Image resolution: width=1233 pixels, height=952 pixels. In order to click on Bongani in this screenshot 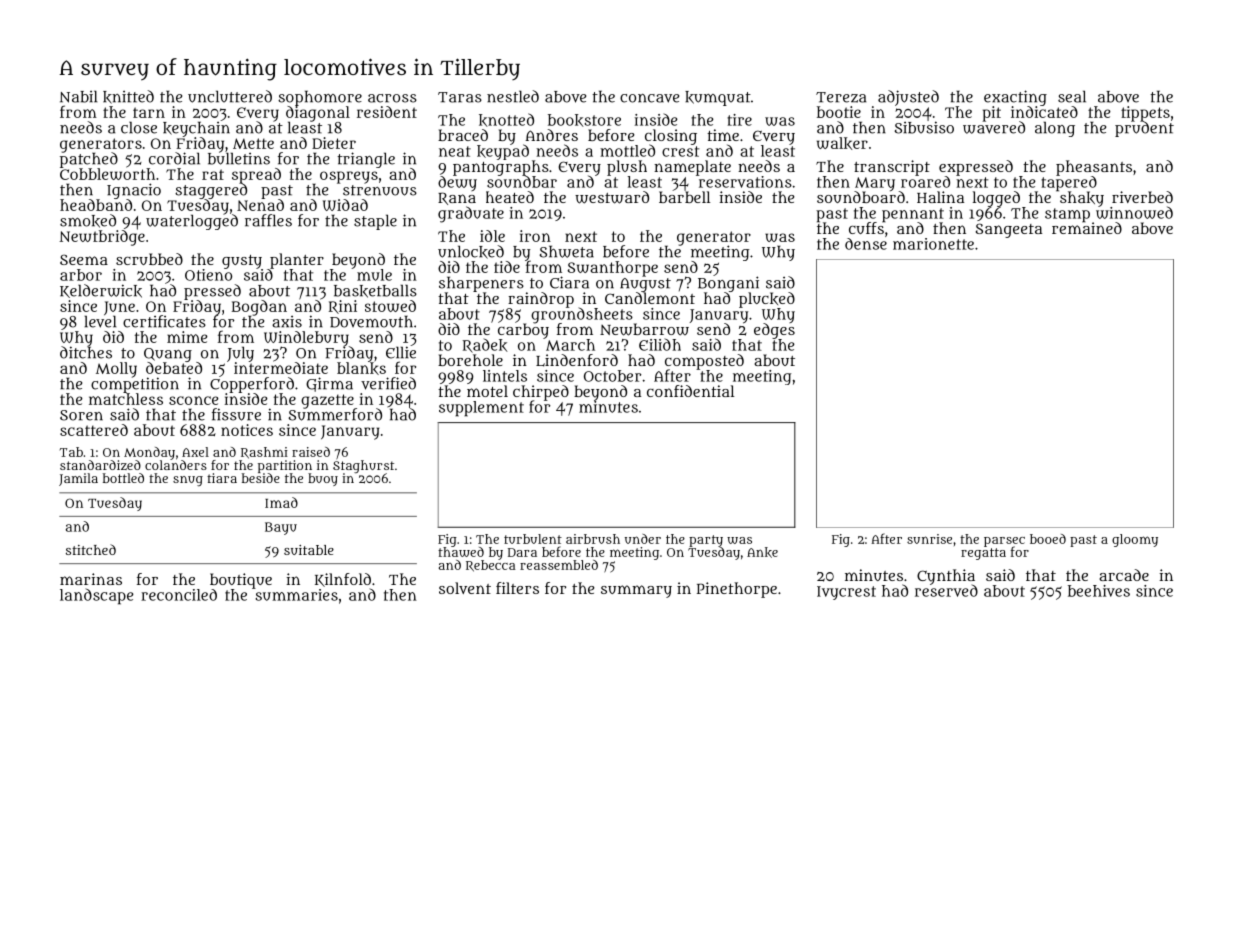, I will do `click(728, 284)`.
